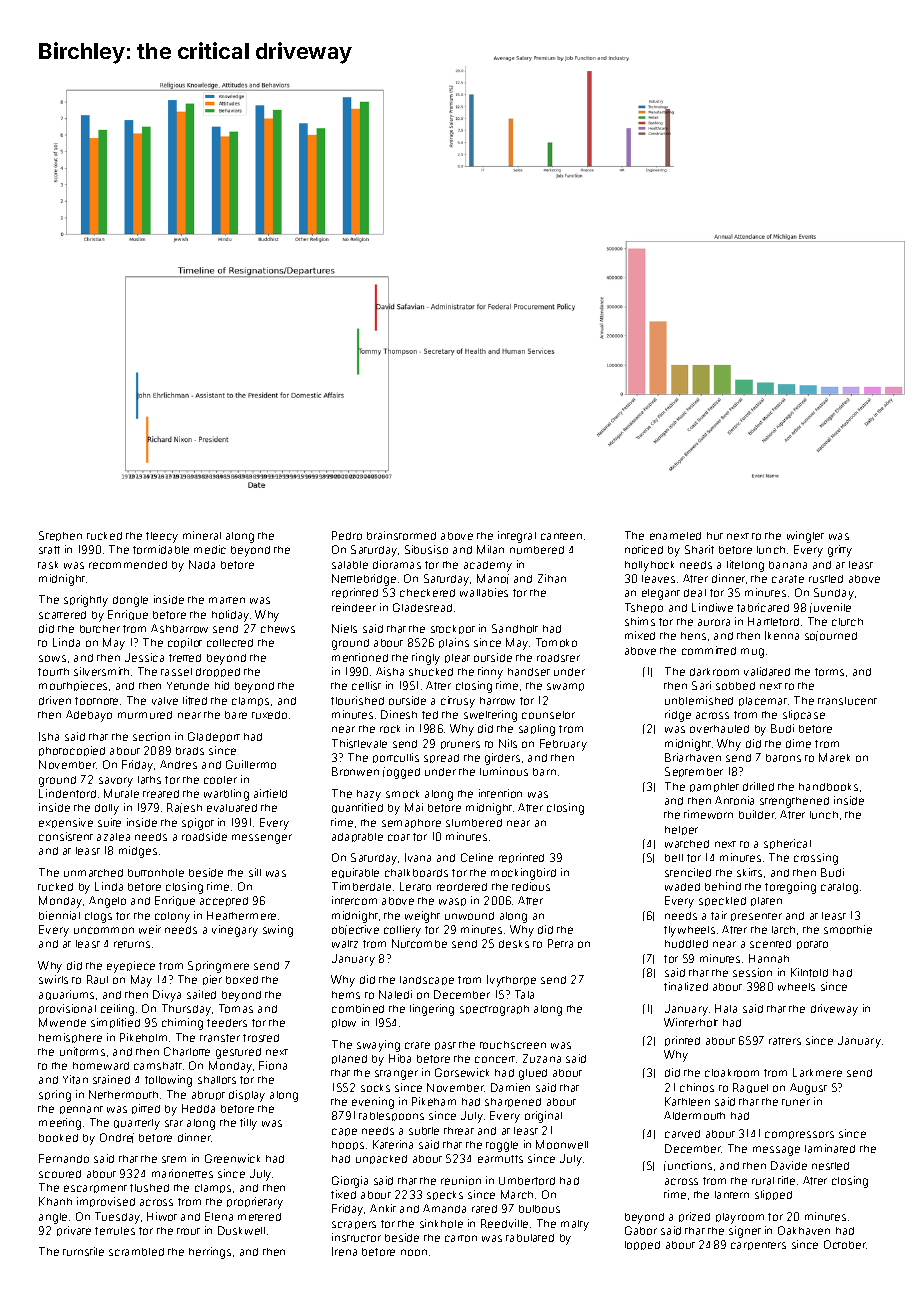  Describe the element at coordinates (719, 729) in the image. I see `overhauled` at that location.
